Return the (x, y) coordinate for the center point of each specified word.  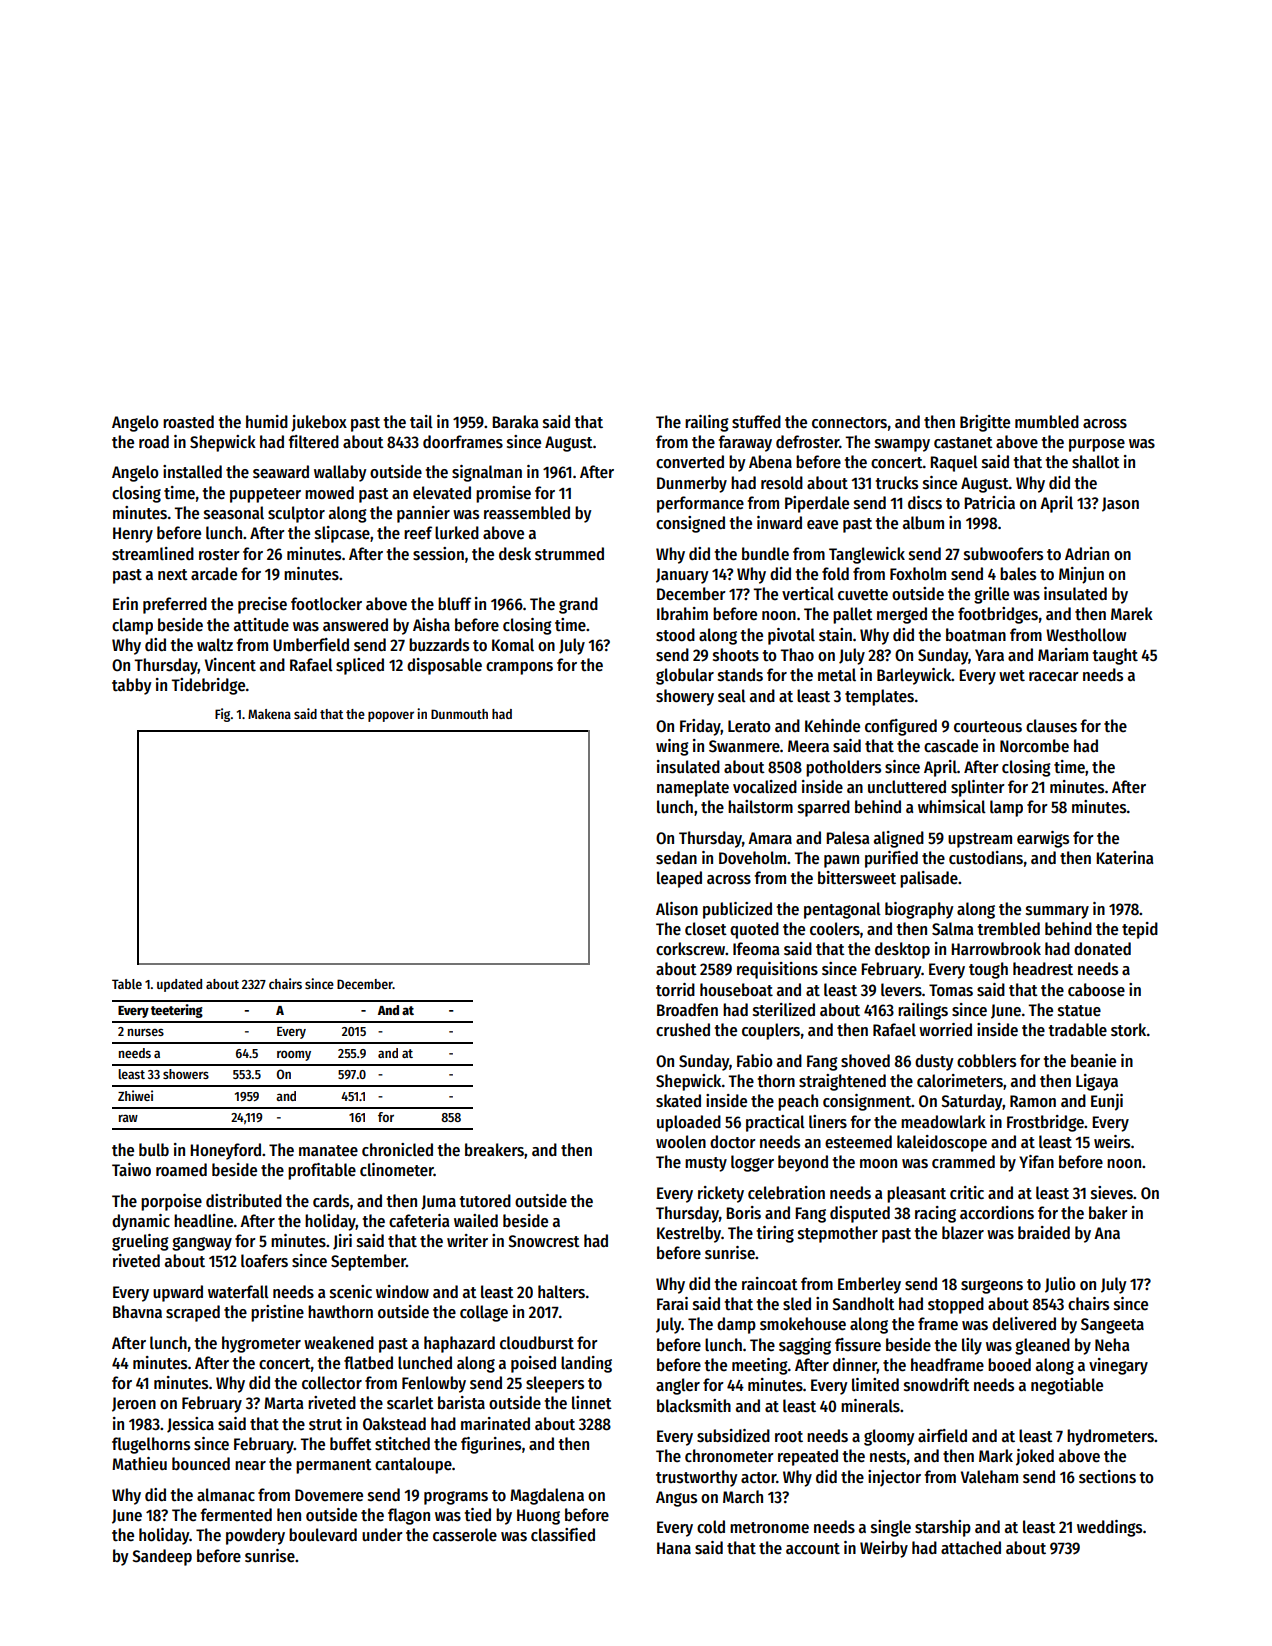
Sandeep (162, 1557)
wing (672, 747)
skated (678, 1101)
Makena (269, 714)
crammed (963, 1162)
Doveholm (752, 858)
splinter (978, 788)
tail (421, 422)
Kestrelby (689, 1234)
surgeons (992, 1287)
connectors (849, 423)
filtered (313, 442)
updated (179, 985)
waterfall (238, 1292)
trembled (1008, 929)
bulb (154, 1150)
